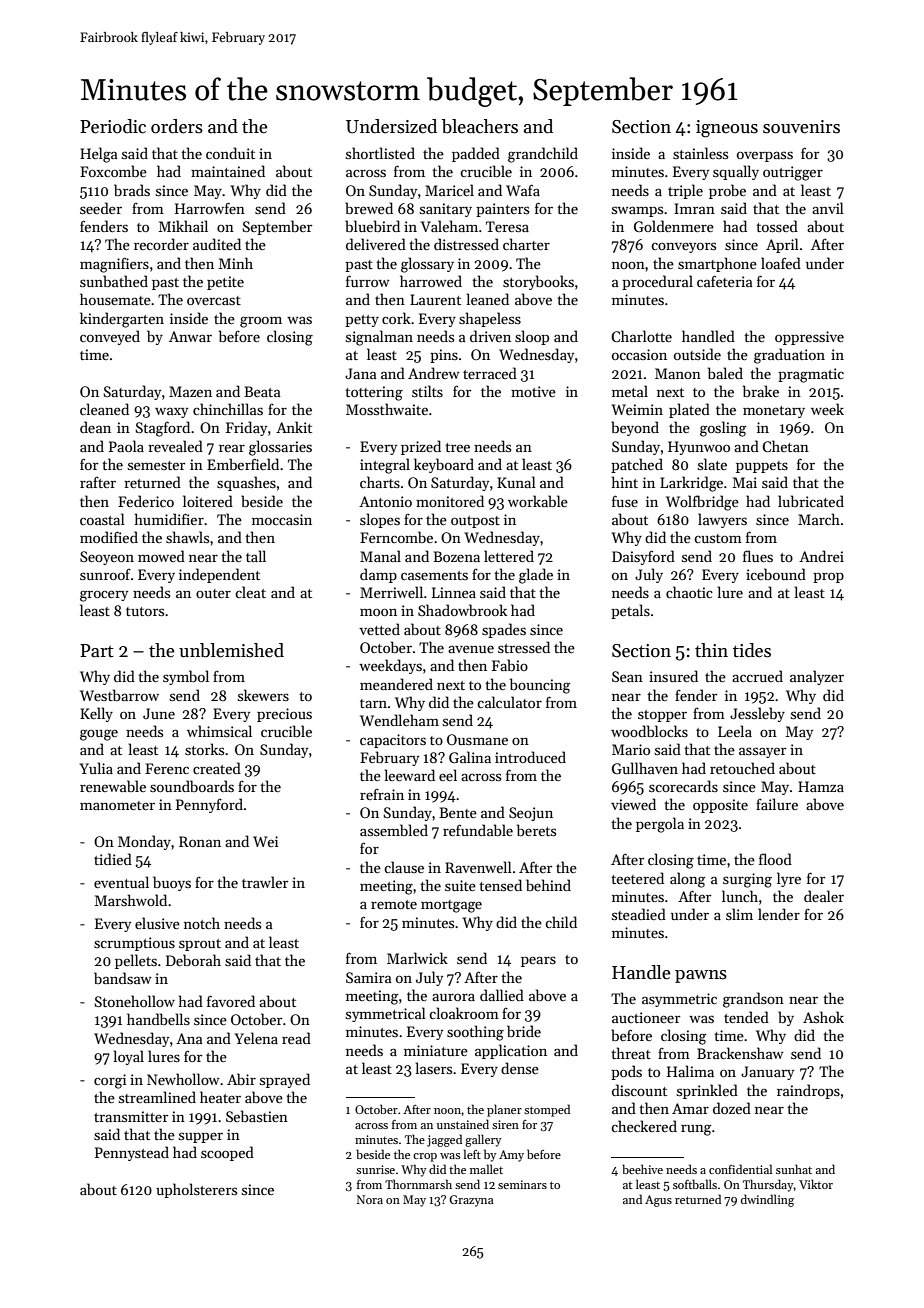 The width and height of the document is (924, 1308). Describe the element at coordinates (132, 1153) in the document. I see `Pennystead` at that location.
